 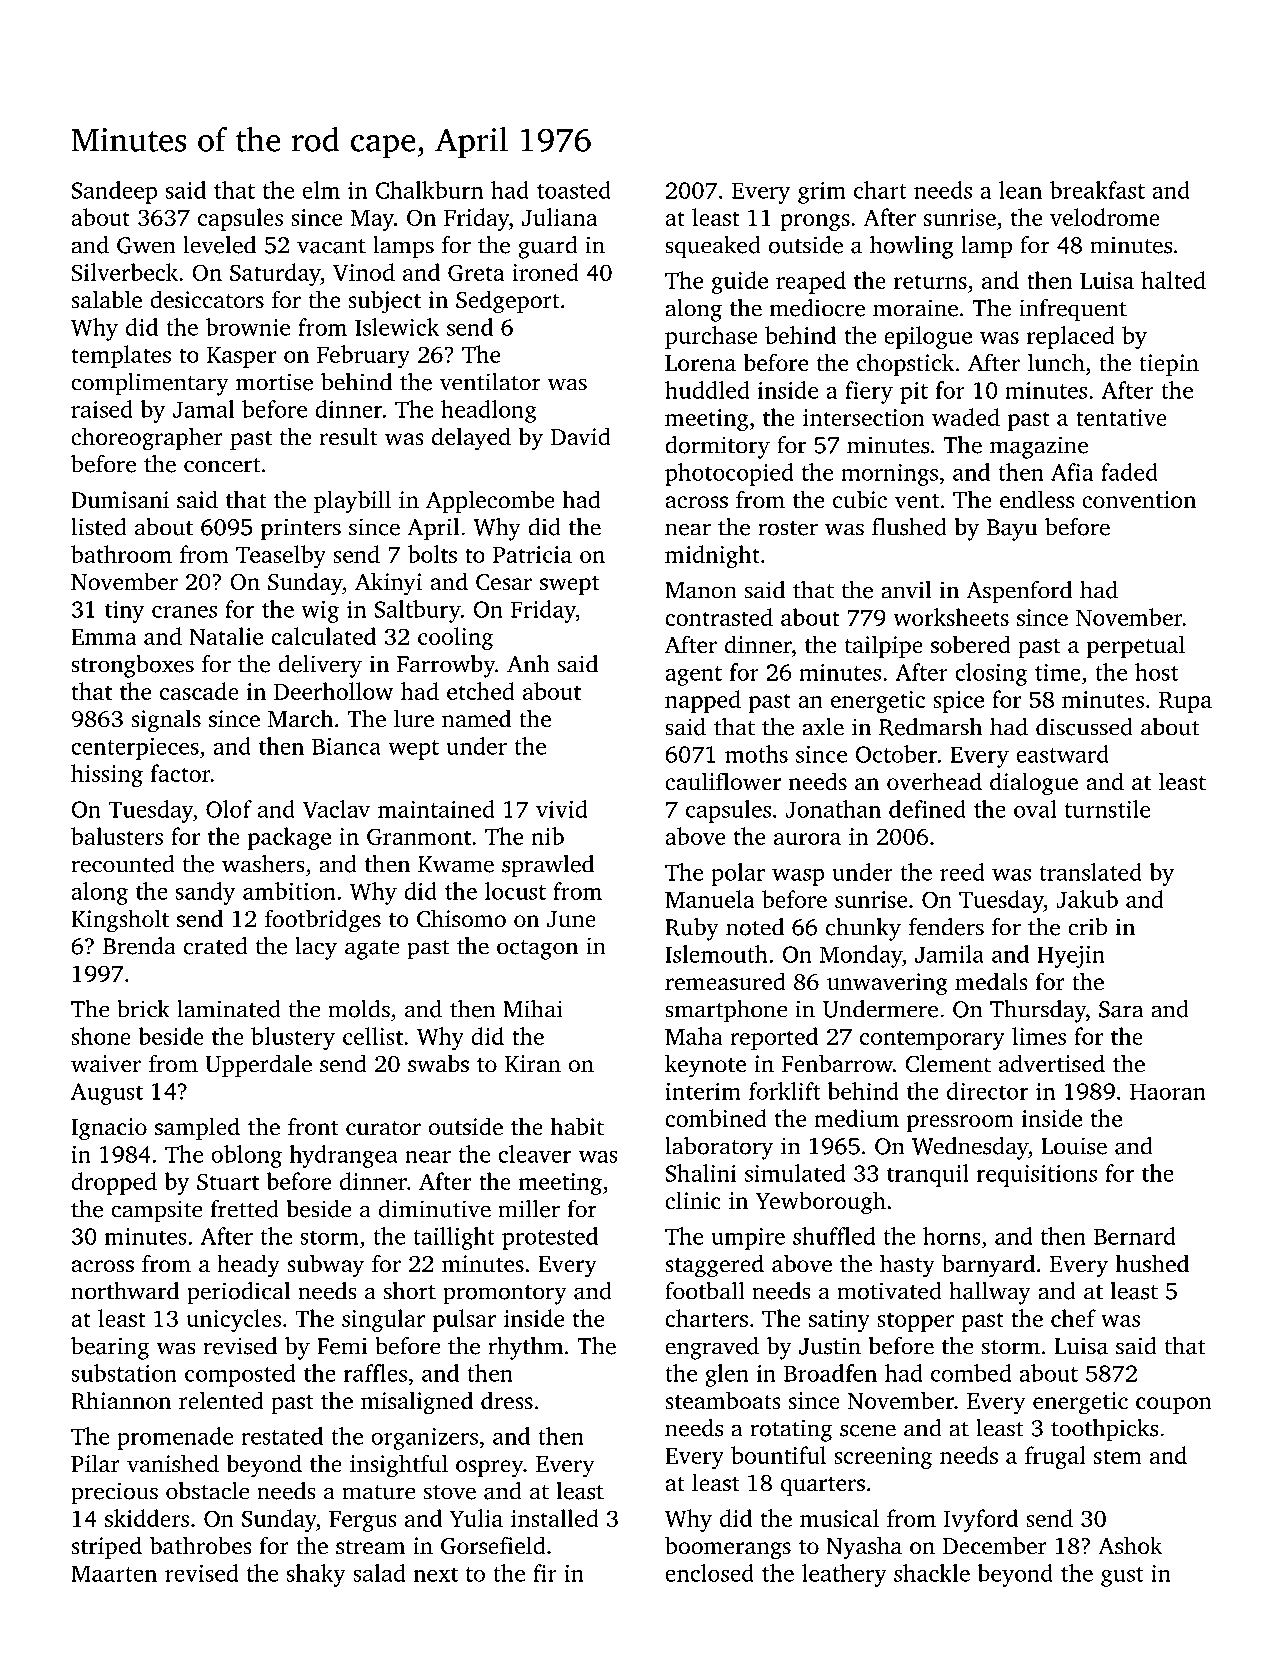 What do you see at coordinates (435, 1209) in the image?
I see `diminutive` at bounding box center [435, 1209].
